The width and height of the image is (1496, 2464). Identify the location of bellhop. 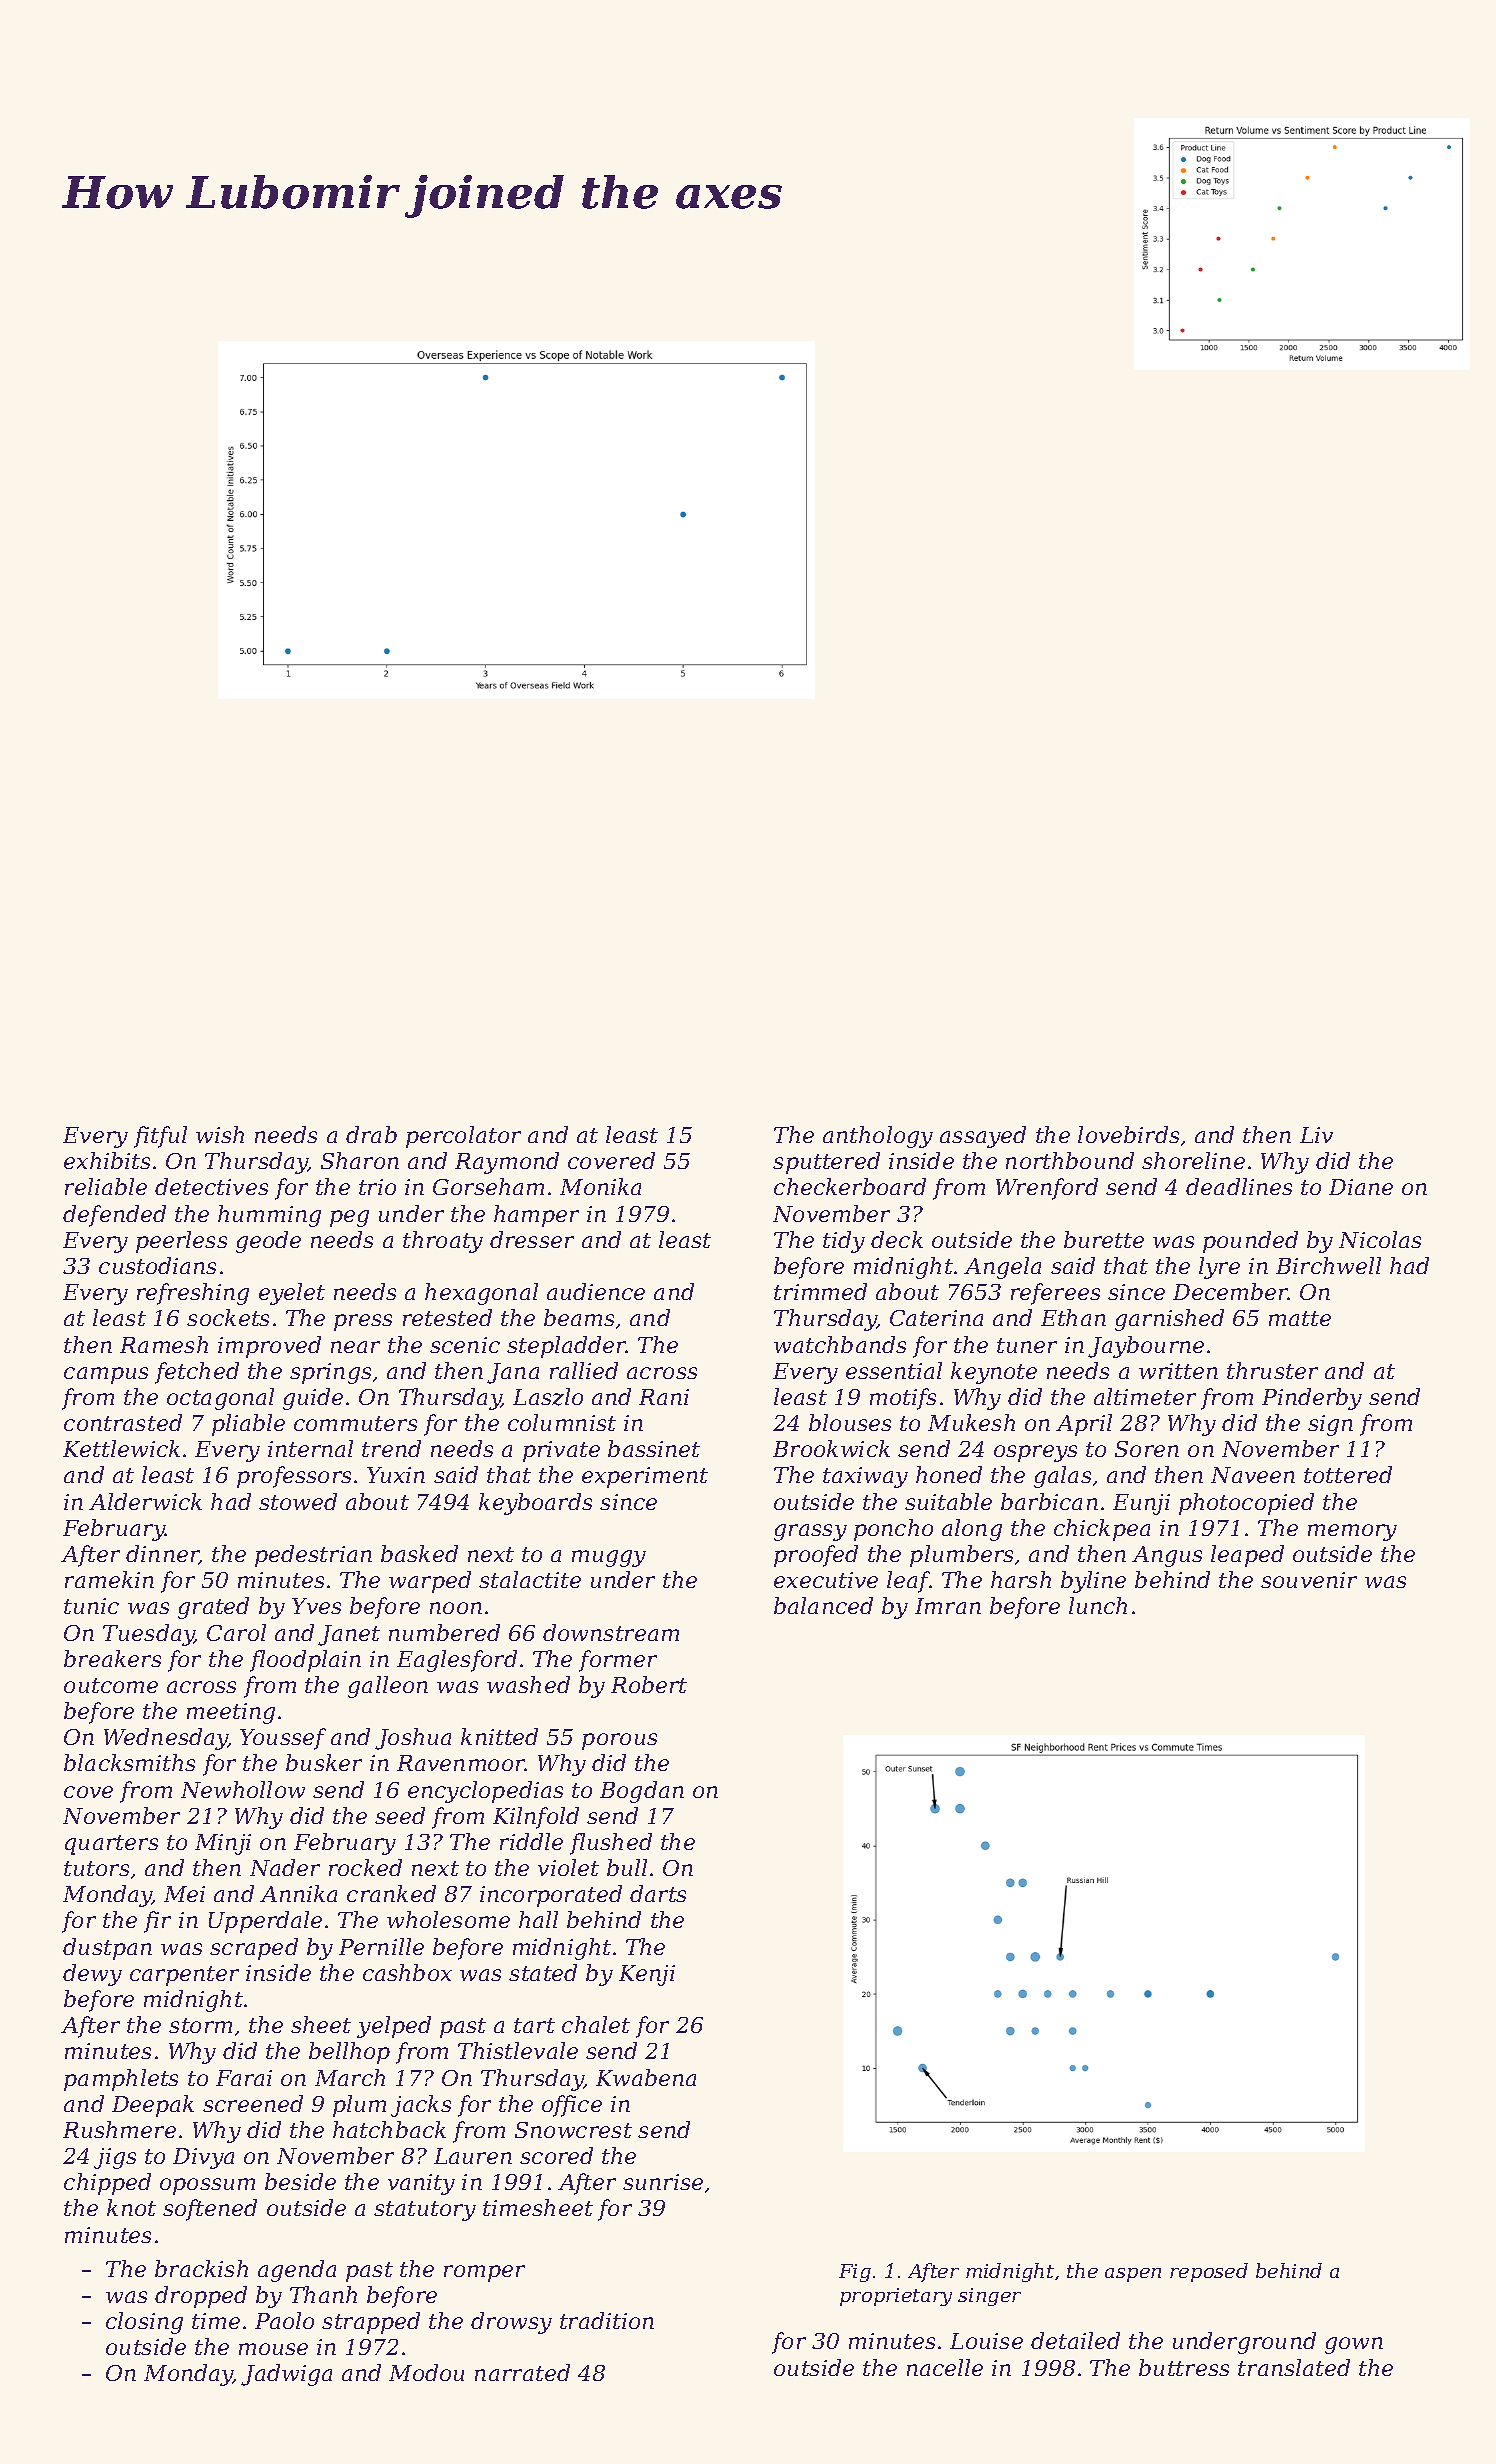
(349, 2053).
